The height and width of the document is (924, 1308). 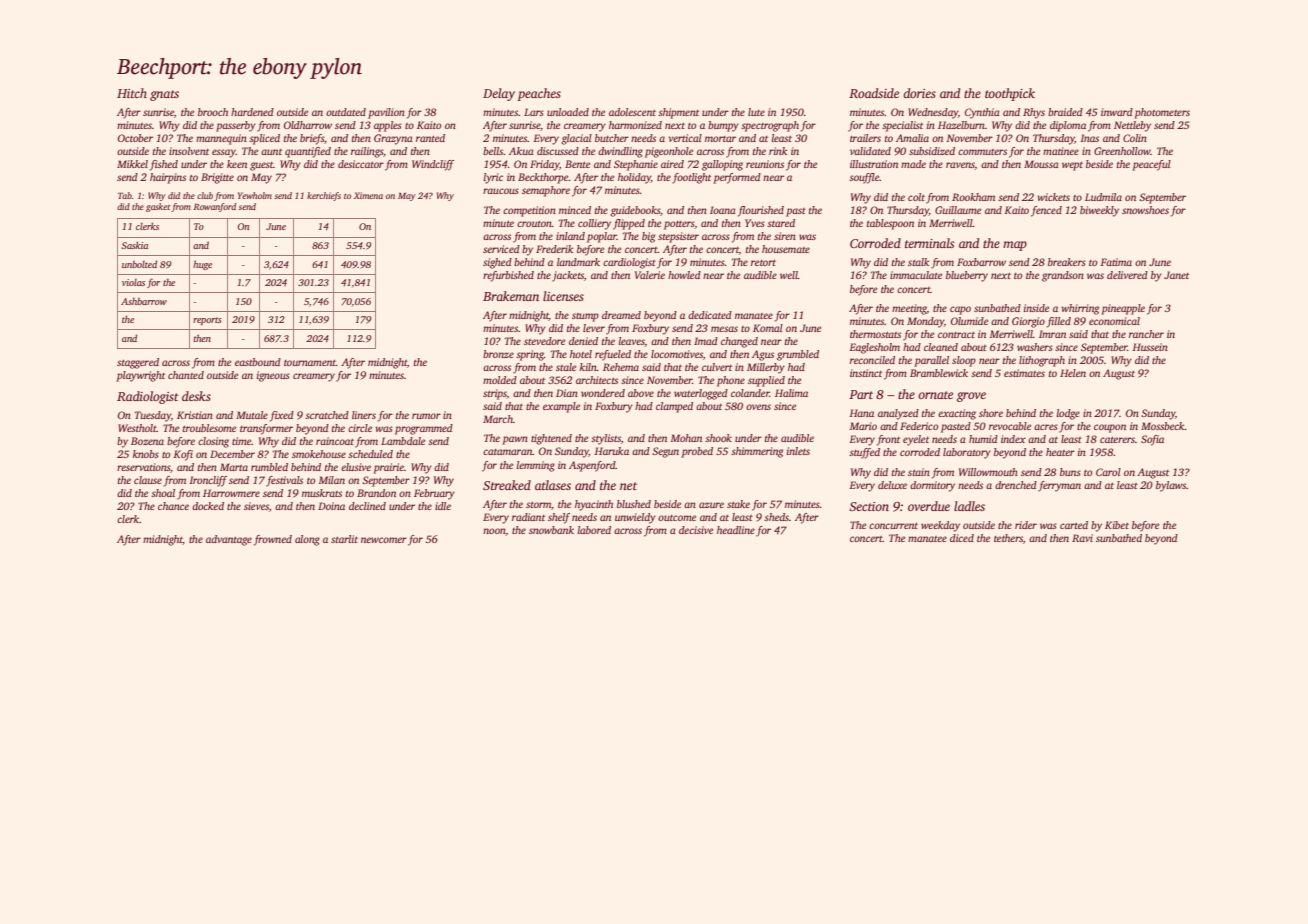 What do you see at coordinates (636, 165) in the document?
I see `Stephanie` at bounding box center [636, 165].
